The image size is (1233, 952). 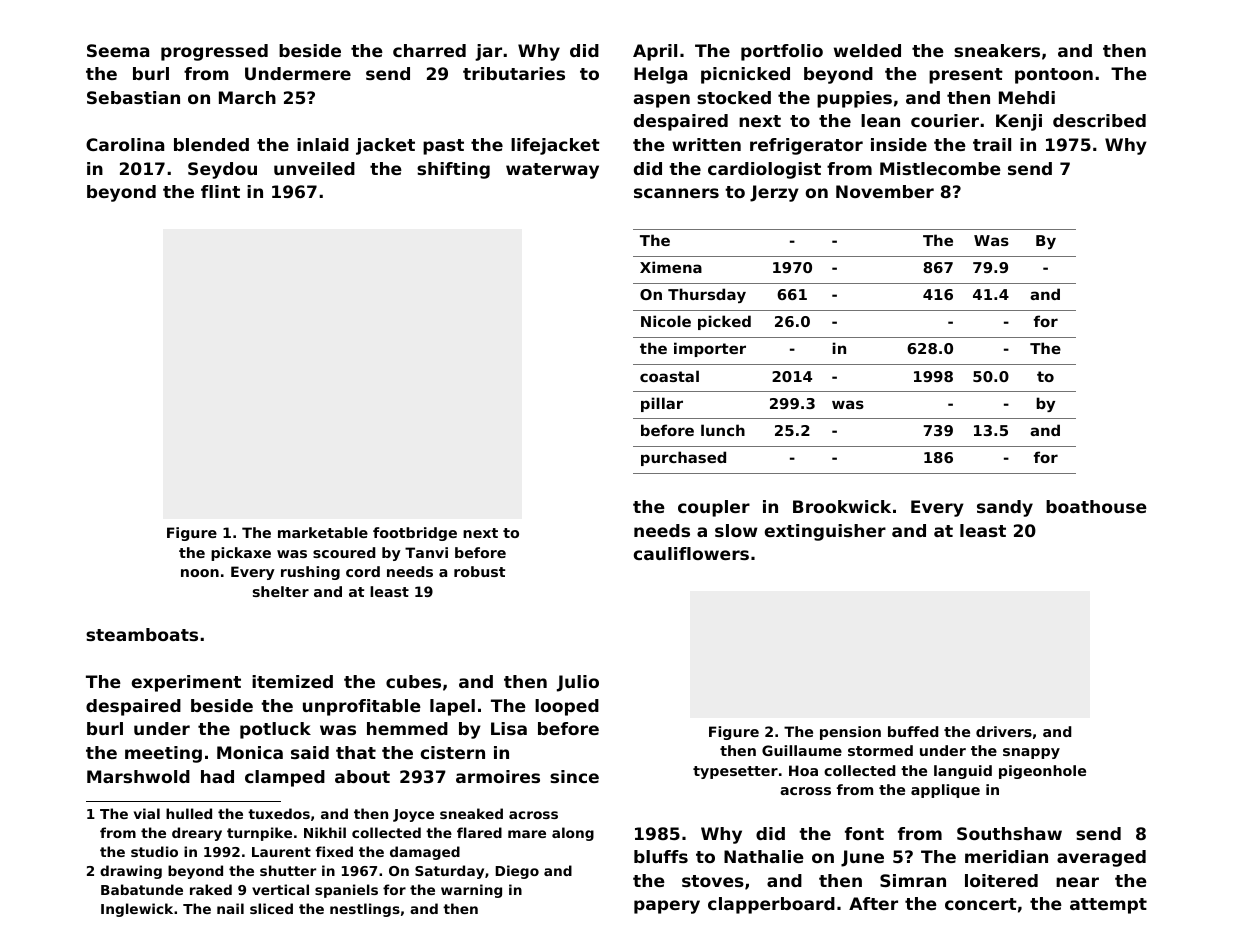 What do you see at coordinates (241, 554) in the document?
I see `pickaxe` at bounding box center [241, 554].
